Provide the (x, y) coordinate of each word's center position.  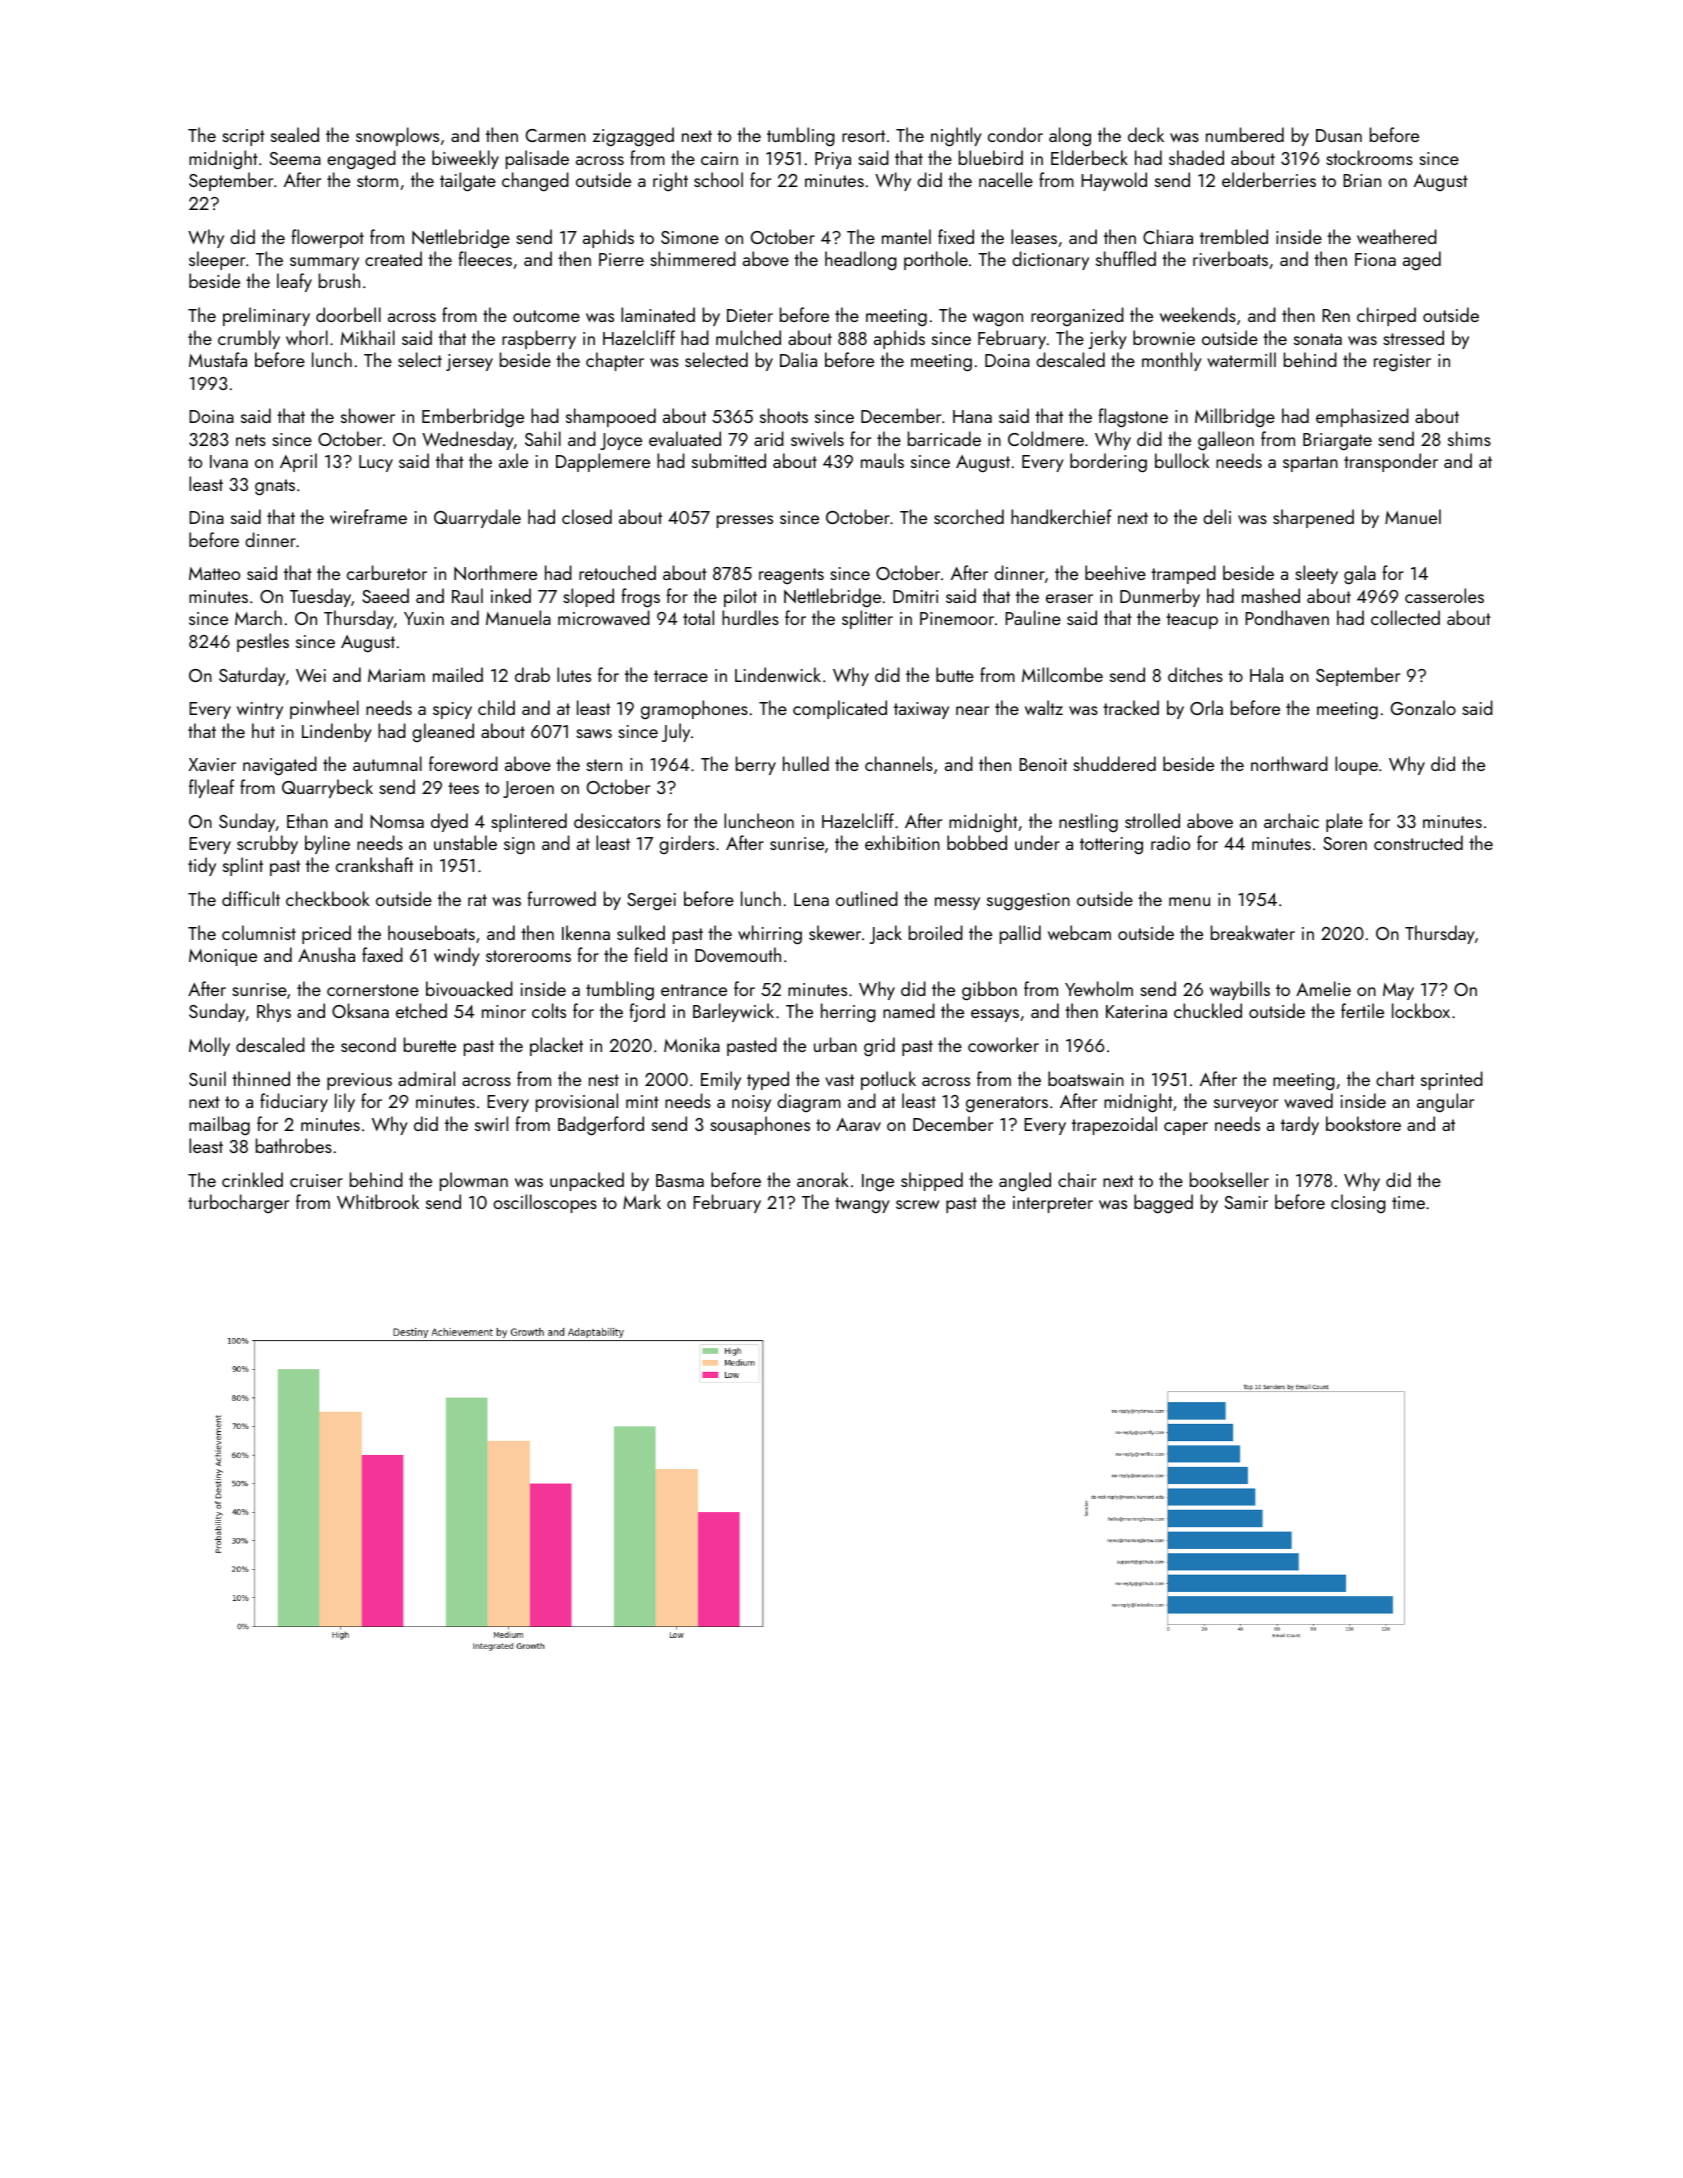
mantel (906, 236)
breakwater (1253, 932)
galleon (1226, 441)
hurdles (750, 617)
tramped (1183, 574)
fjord (647, 1012)
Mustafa (218, 359)
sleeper (217, 260)
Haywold (1114, 181)
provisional (577, 1102)
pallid (1020, 934)
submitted (729, 460)
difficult (251, 898)
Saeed (385, 595)
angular (1445, 1102)
